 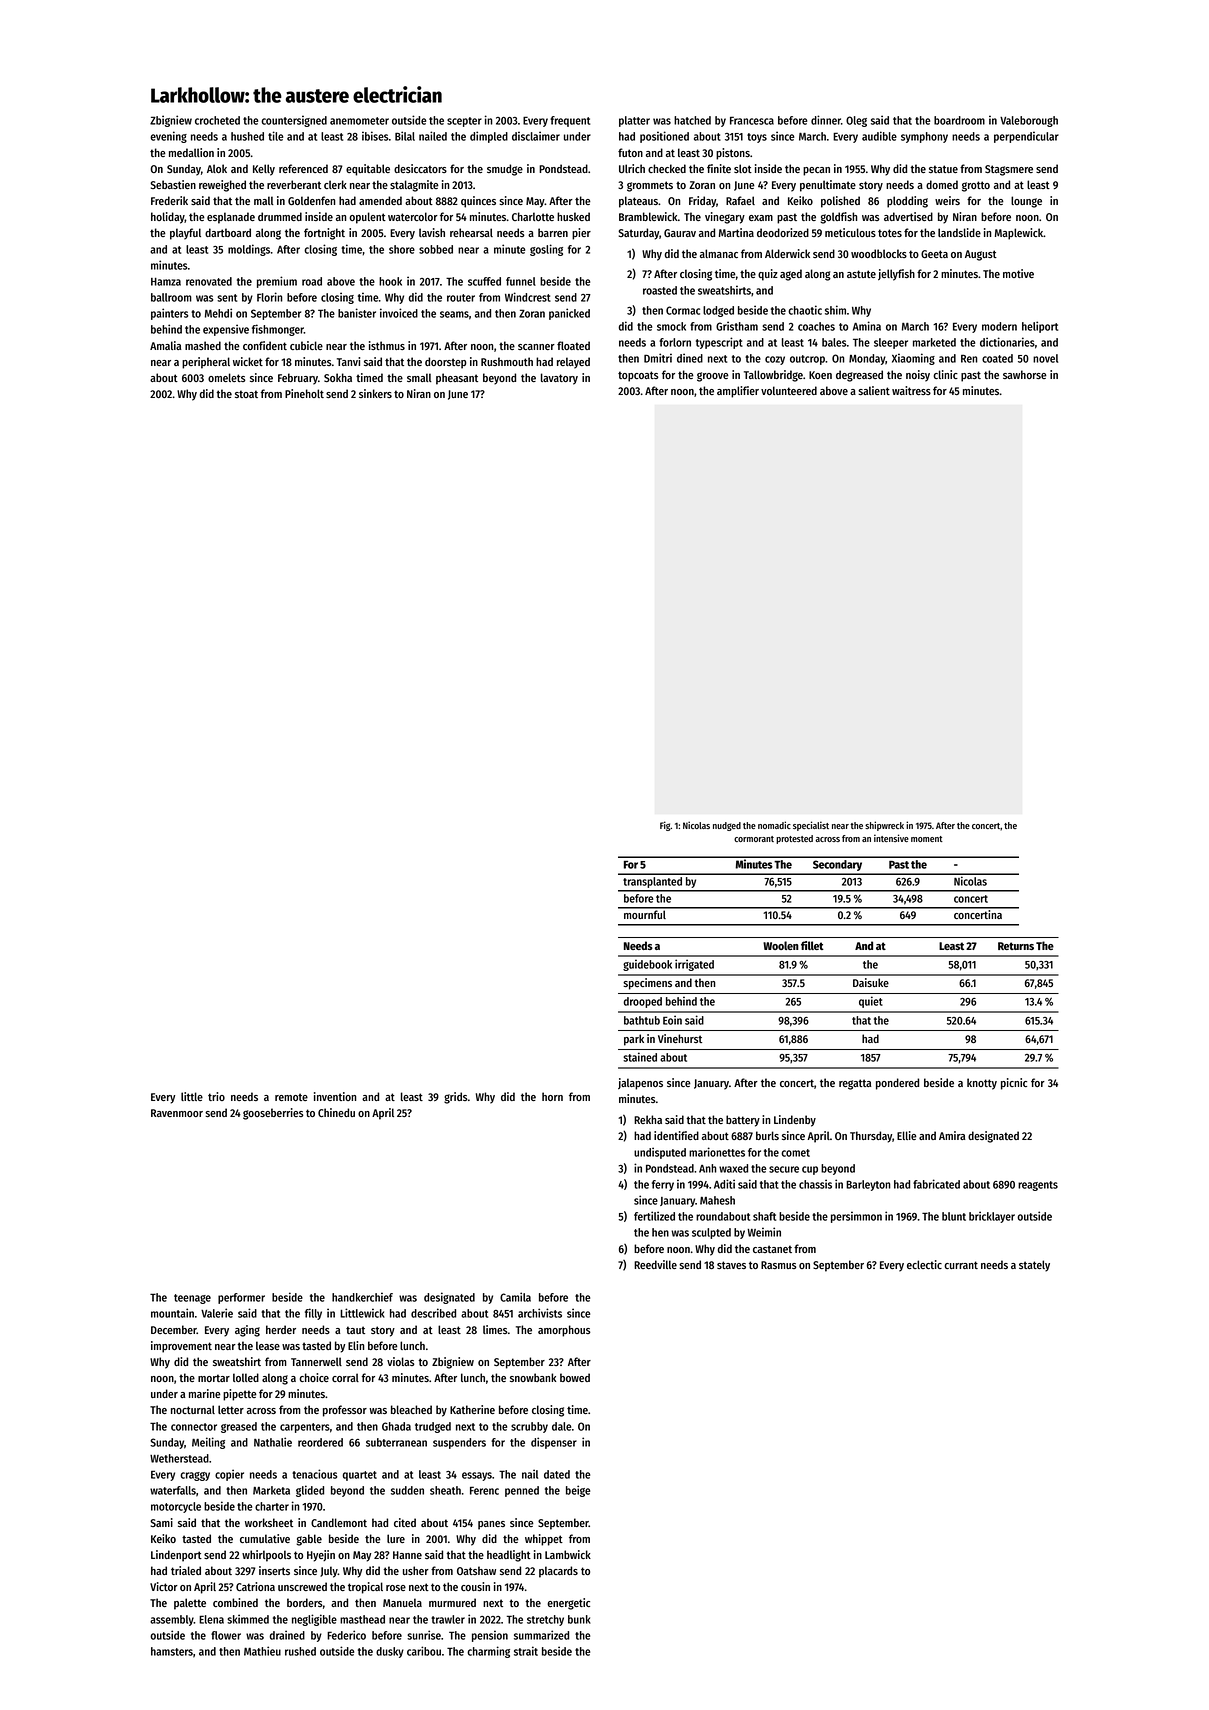 I want to click on specialist, so click(x=811, y=826).
